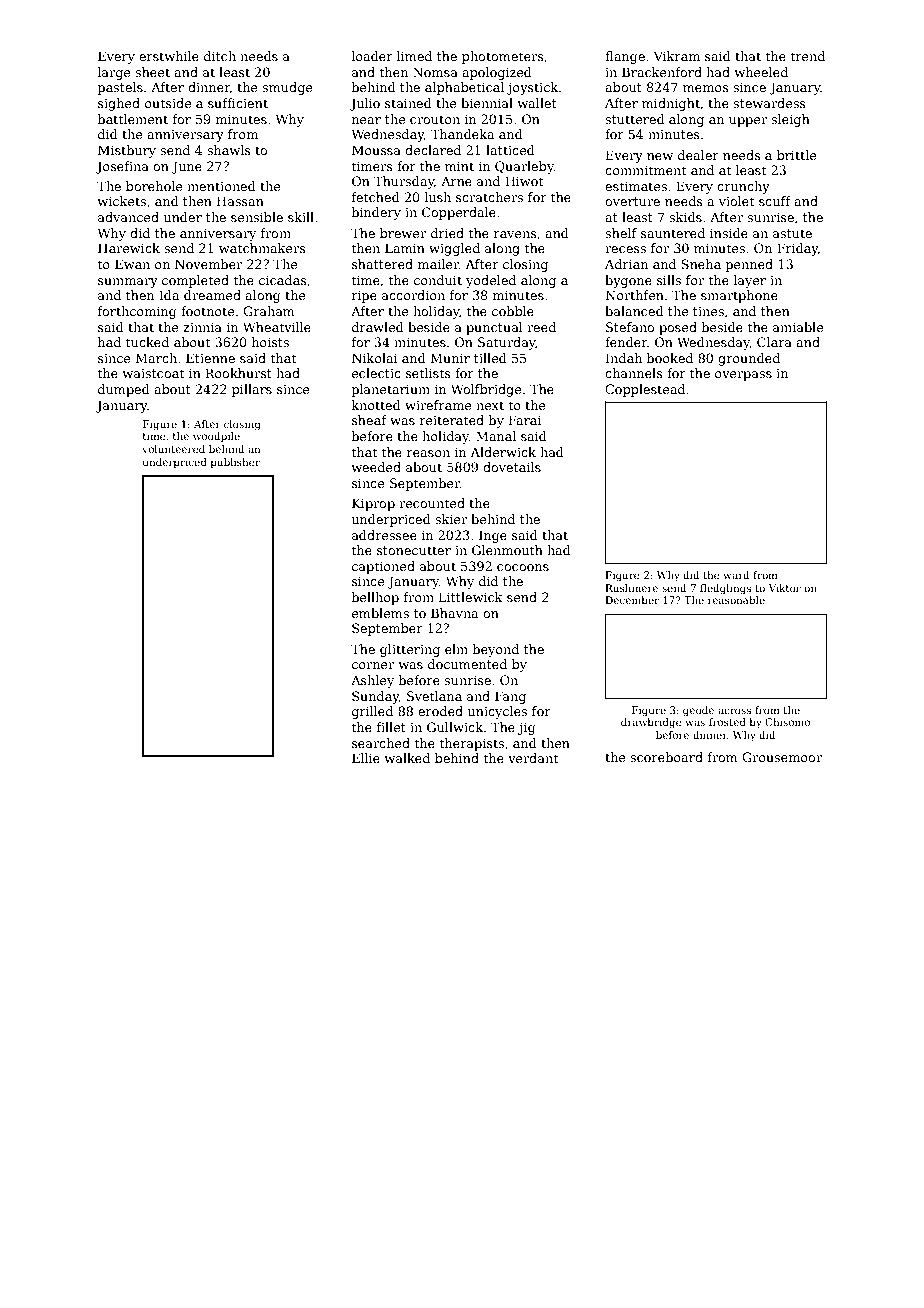  What do you see at coordinates (533, 758) in the document?
I see `verdant` at bounding box center [533, 758].
